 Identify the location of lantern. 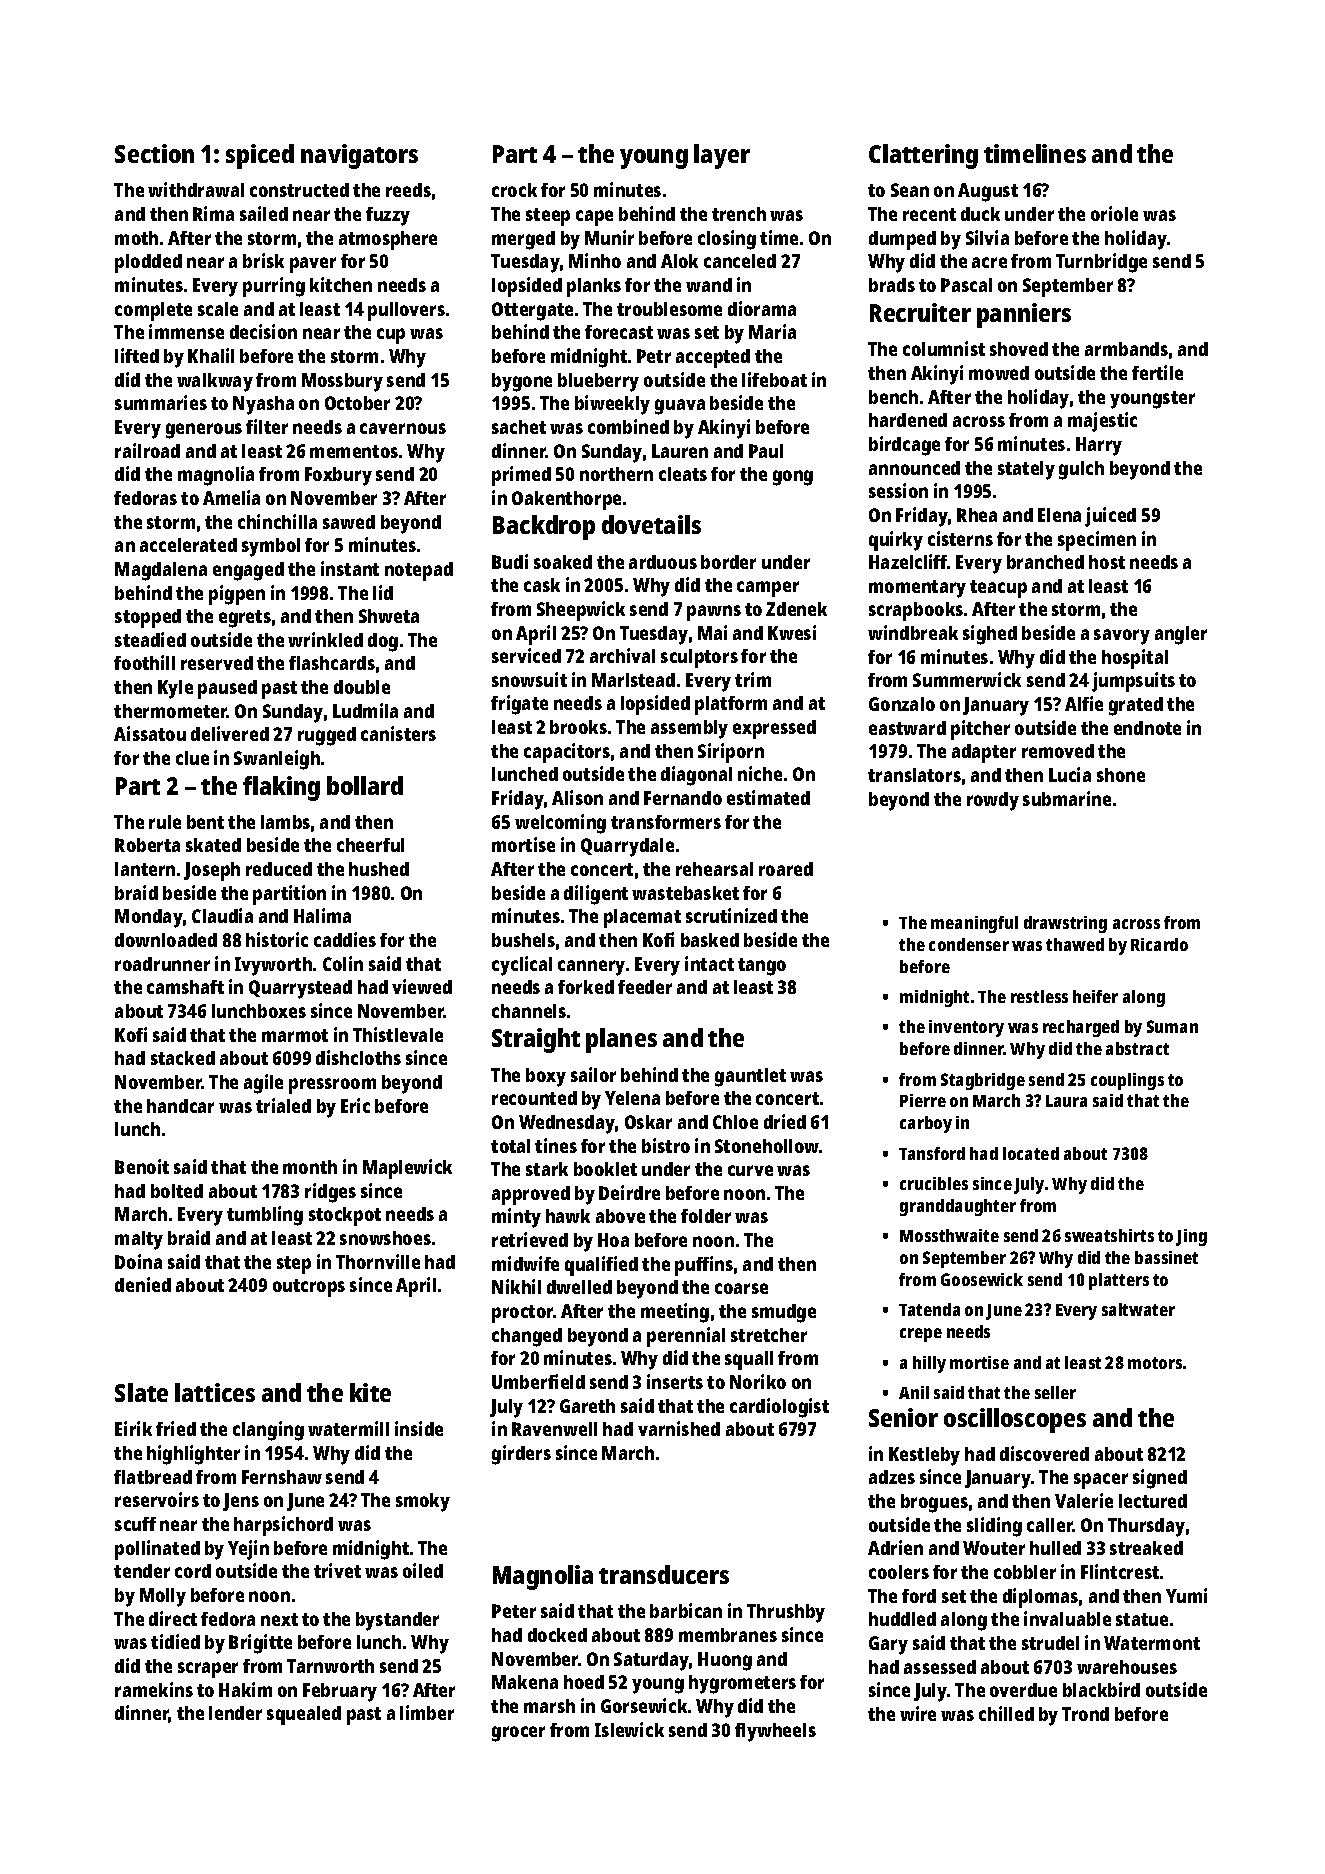
(145, 869).
